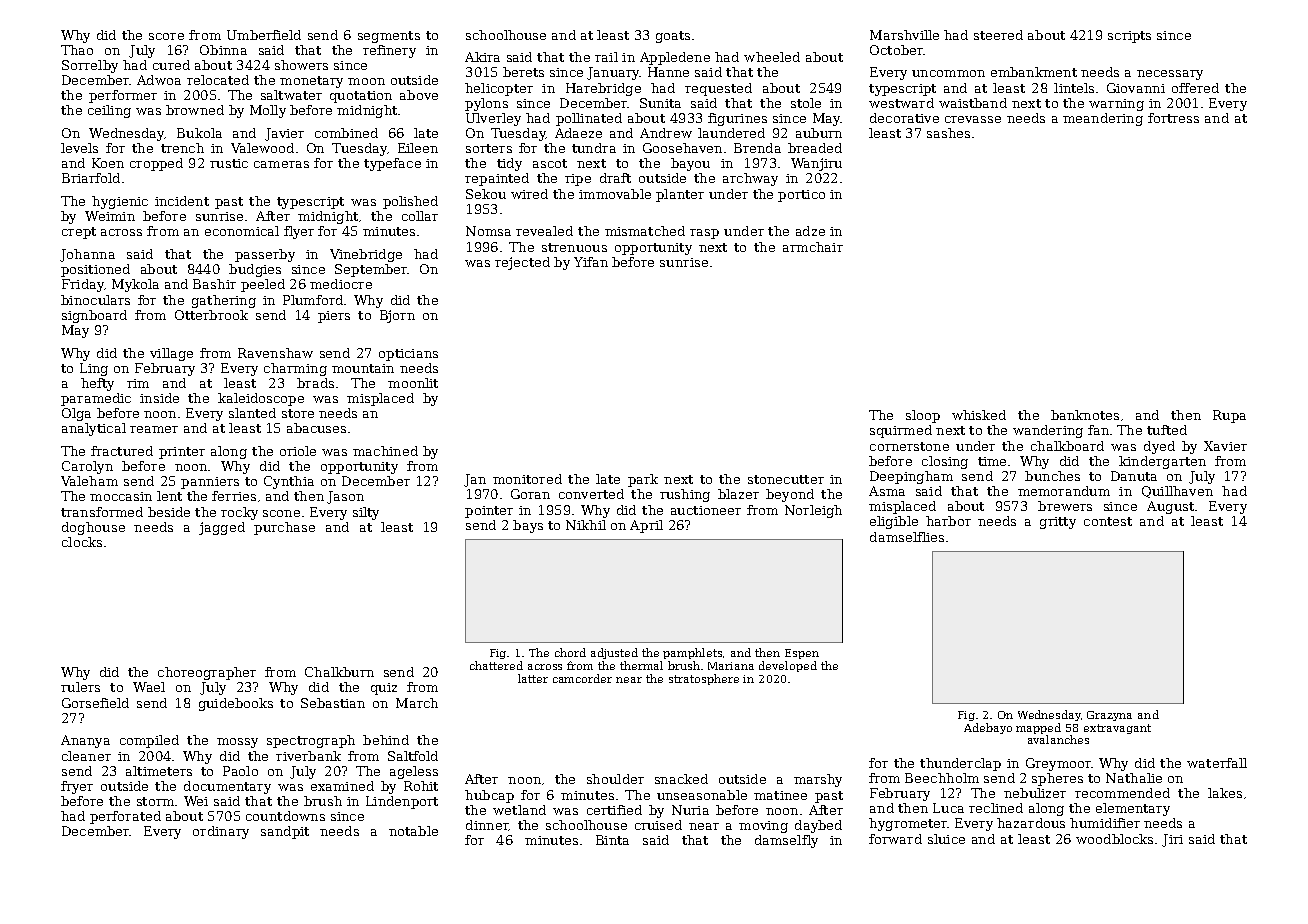 The height and width of the screenshot is (924, 1308). I want to click on peeled, so click(263, 285).
